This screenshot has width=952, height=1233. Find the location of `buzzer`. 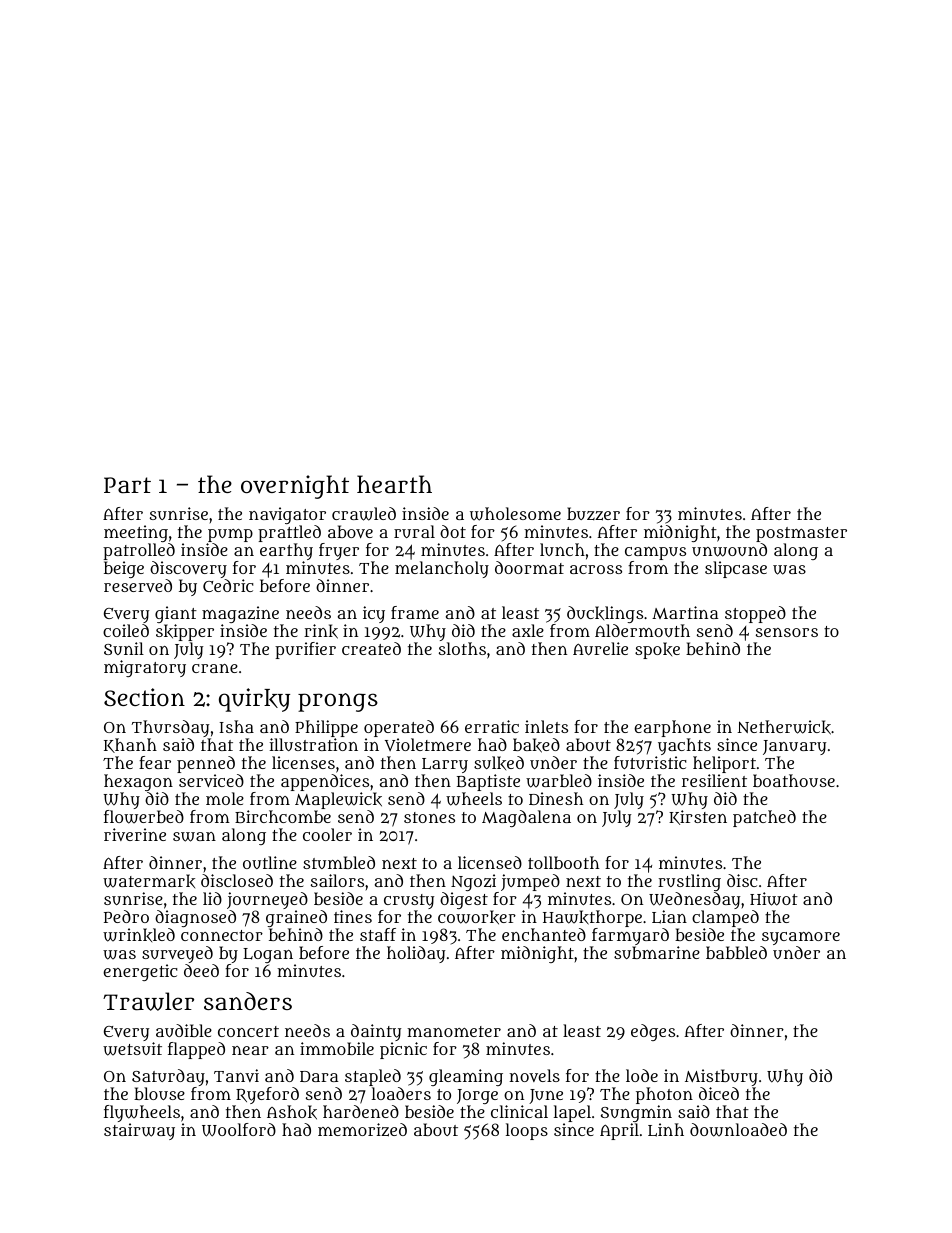

buzzer is located at coordinates (593, 514).
